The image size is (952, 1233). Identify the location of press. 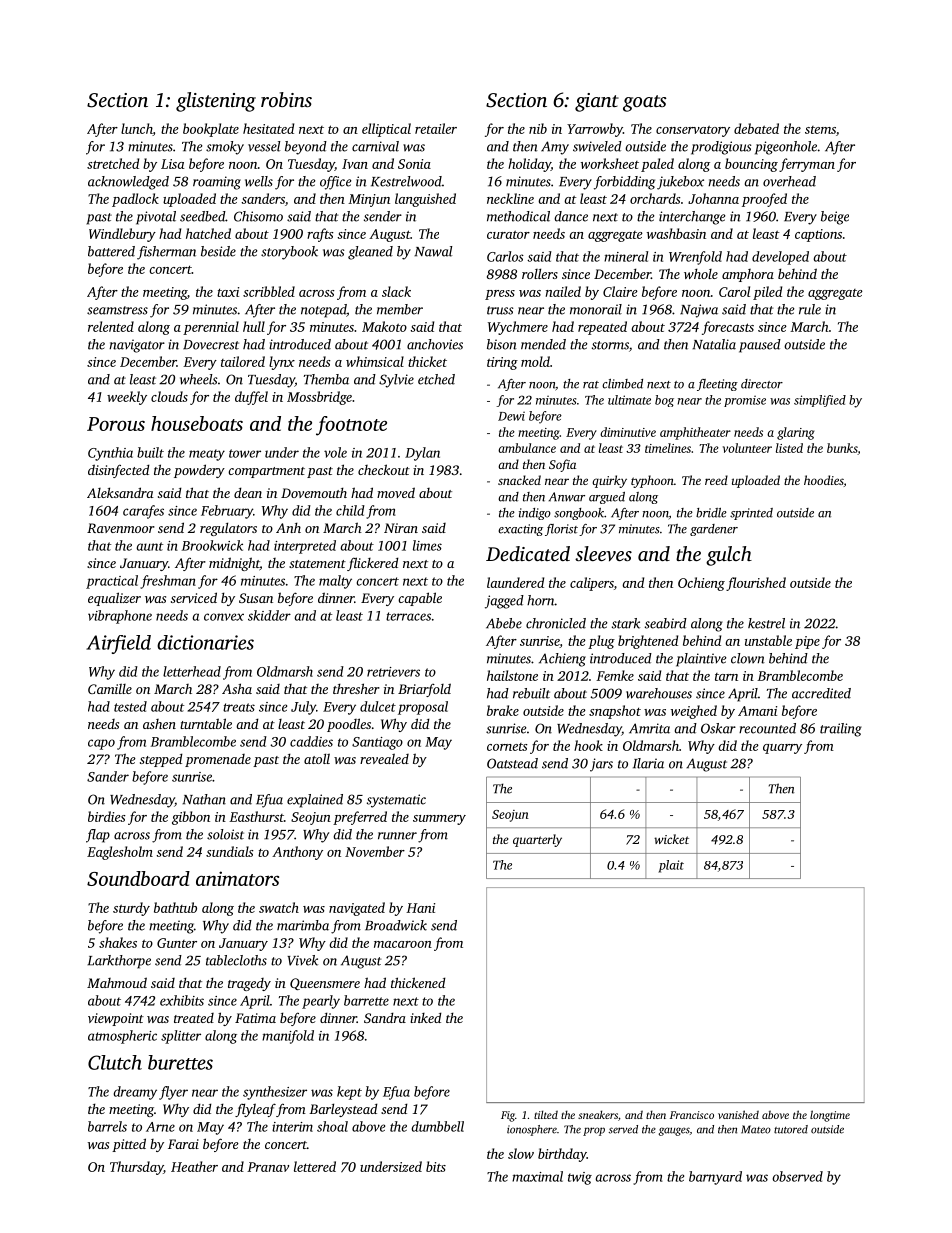
(500, 295).
